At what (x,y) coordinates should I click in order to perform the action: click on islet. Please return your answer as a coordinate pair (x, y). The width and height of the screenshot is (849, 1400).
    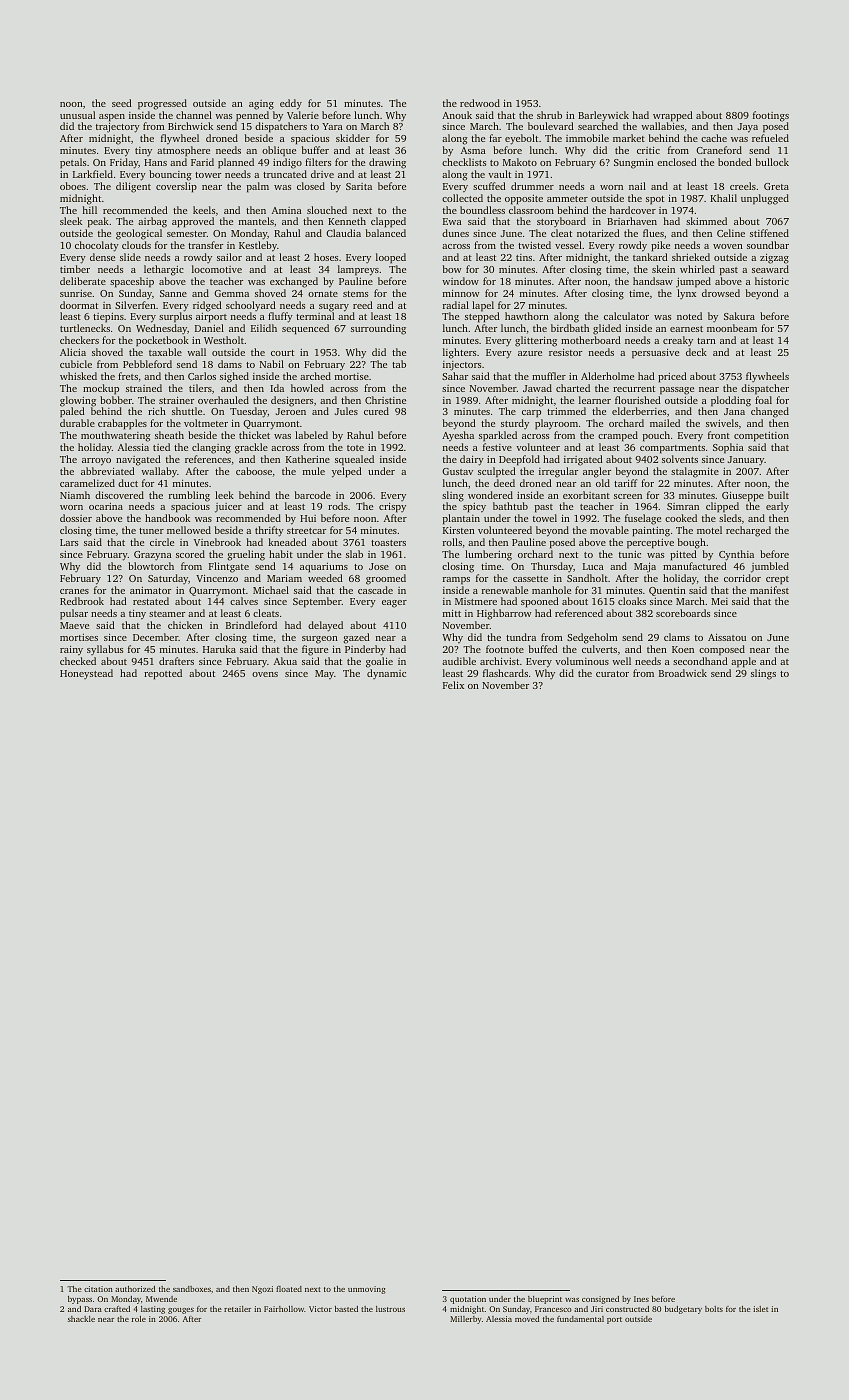
    Looking at the image, I should click on (760, 1309).
